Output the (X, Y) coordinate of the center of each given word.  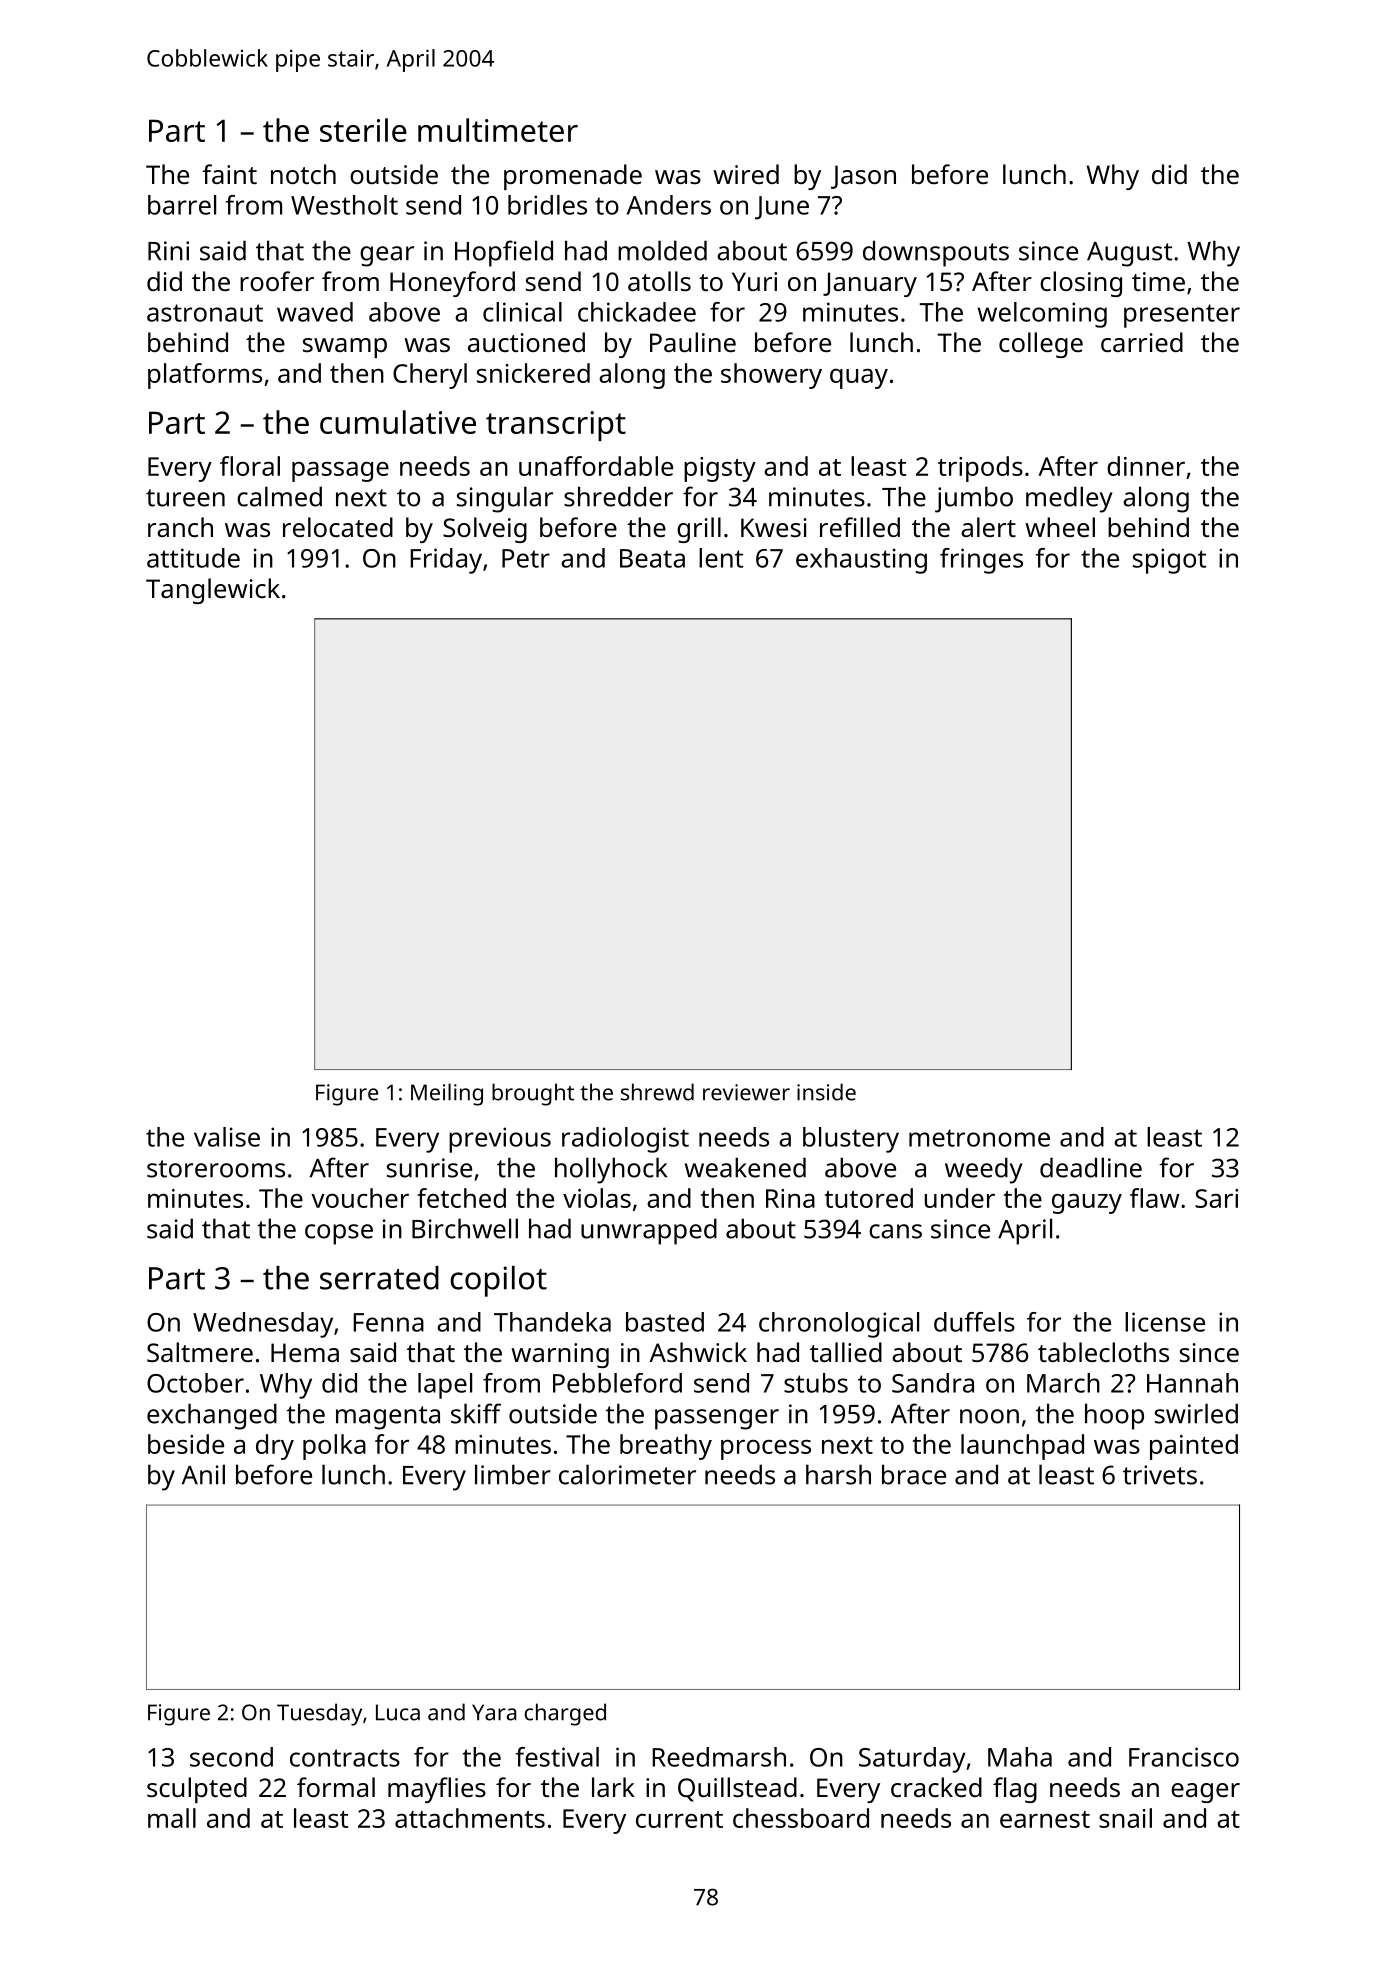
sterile (363, 130)
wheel (1060, 527)
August (1129, 254)
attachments (470, 1818)
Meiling (447, 1094)
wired (746, 174)
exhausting (861, 561)
